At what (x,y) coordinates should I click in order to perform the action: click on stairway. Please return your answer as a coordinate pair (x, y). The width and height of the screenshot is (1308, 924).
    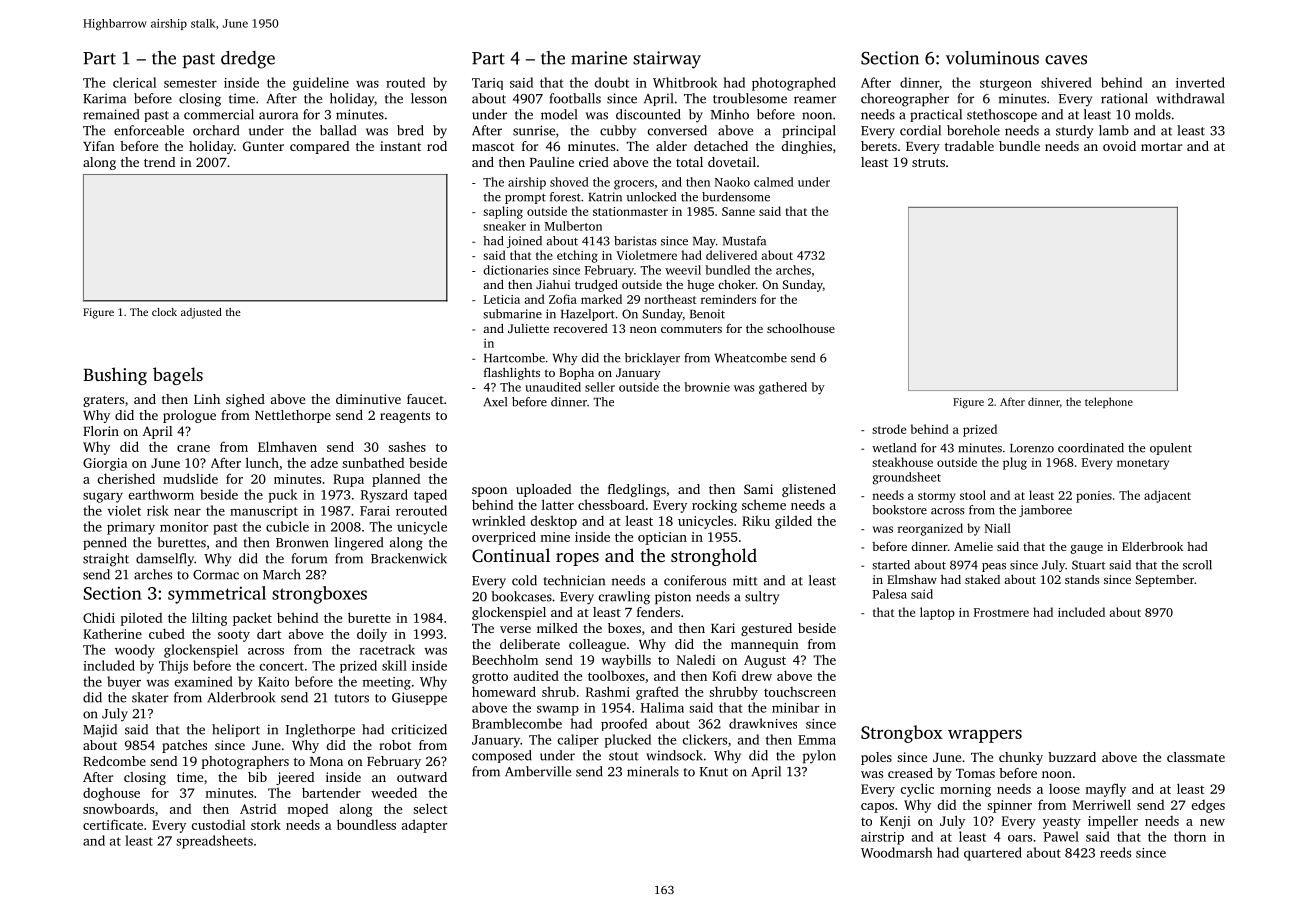
    Looking at the image, I should click on (667, 60).
